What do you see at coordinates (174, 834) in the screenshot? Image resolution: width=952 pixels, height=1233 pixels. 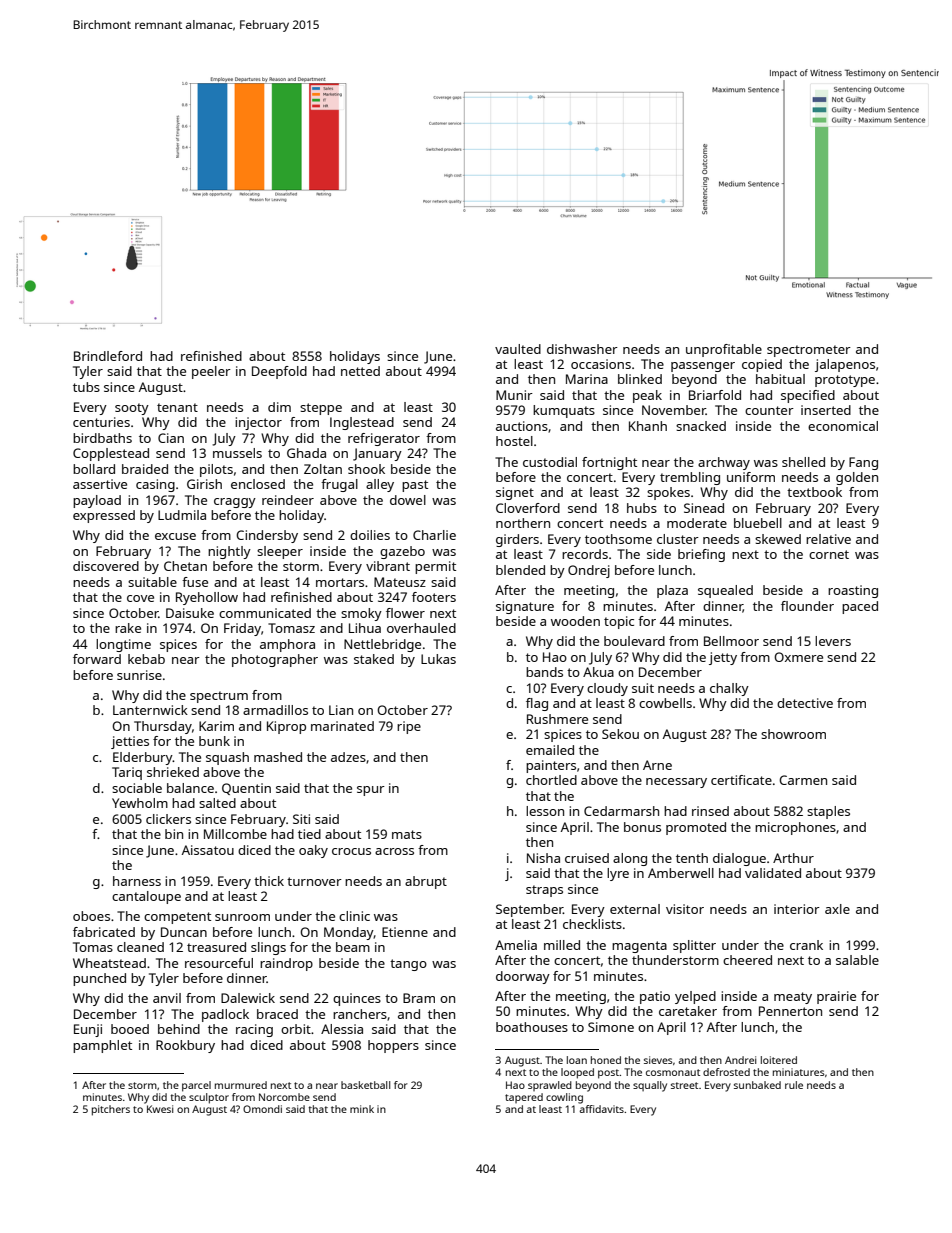 I see `bin` at bounding box center [174, 834].
